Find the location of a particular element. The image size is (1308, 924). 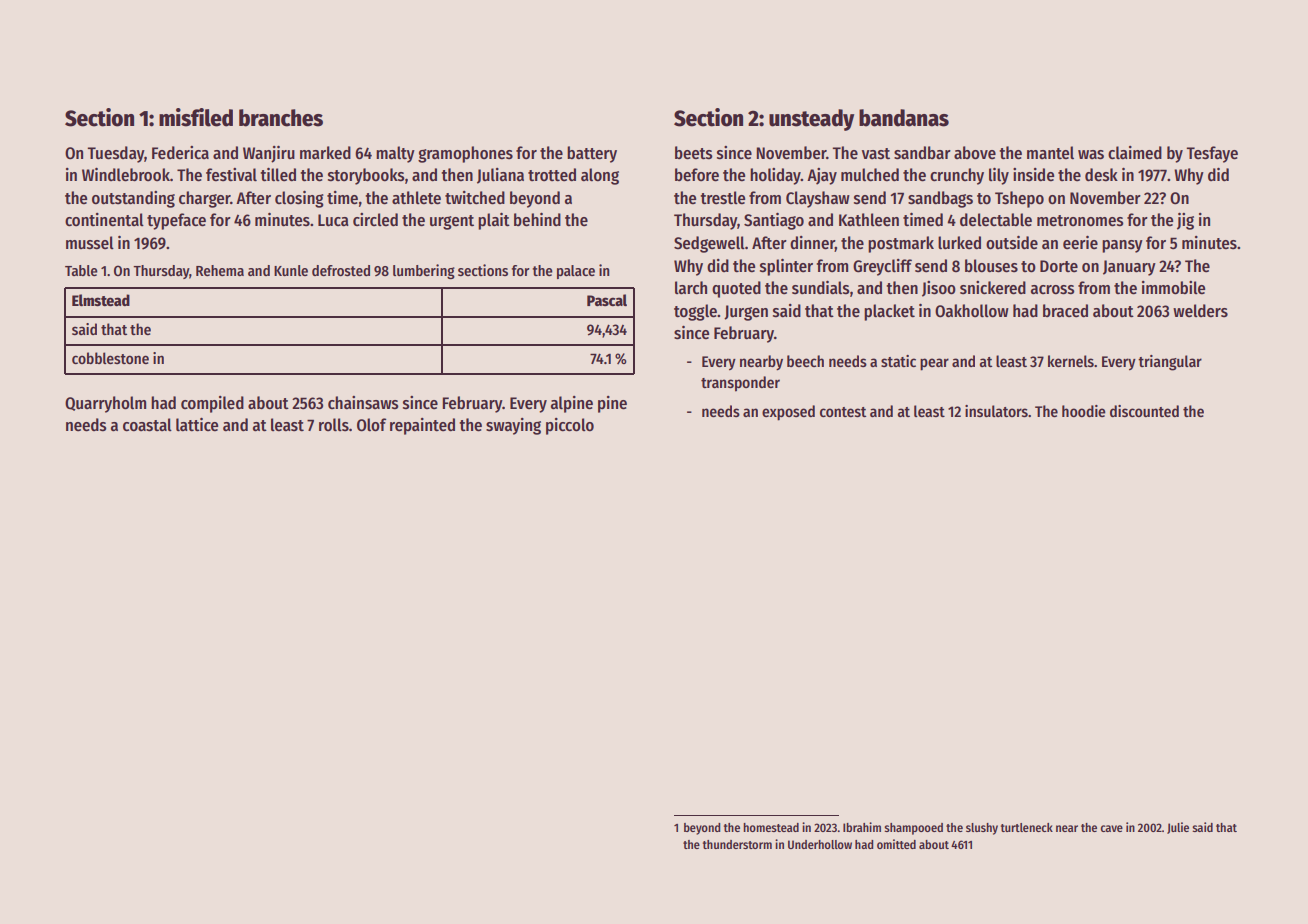

Ibrahim is located at coordinates (862, 827).
